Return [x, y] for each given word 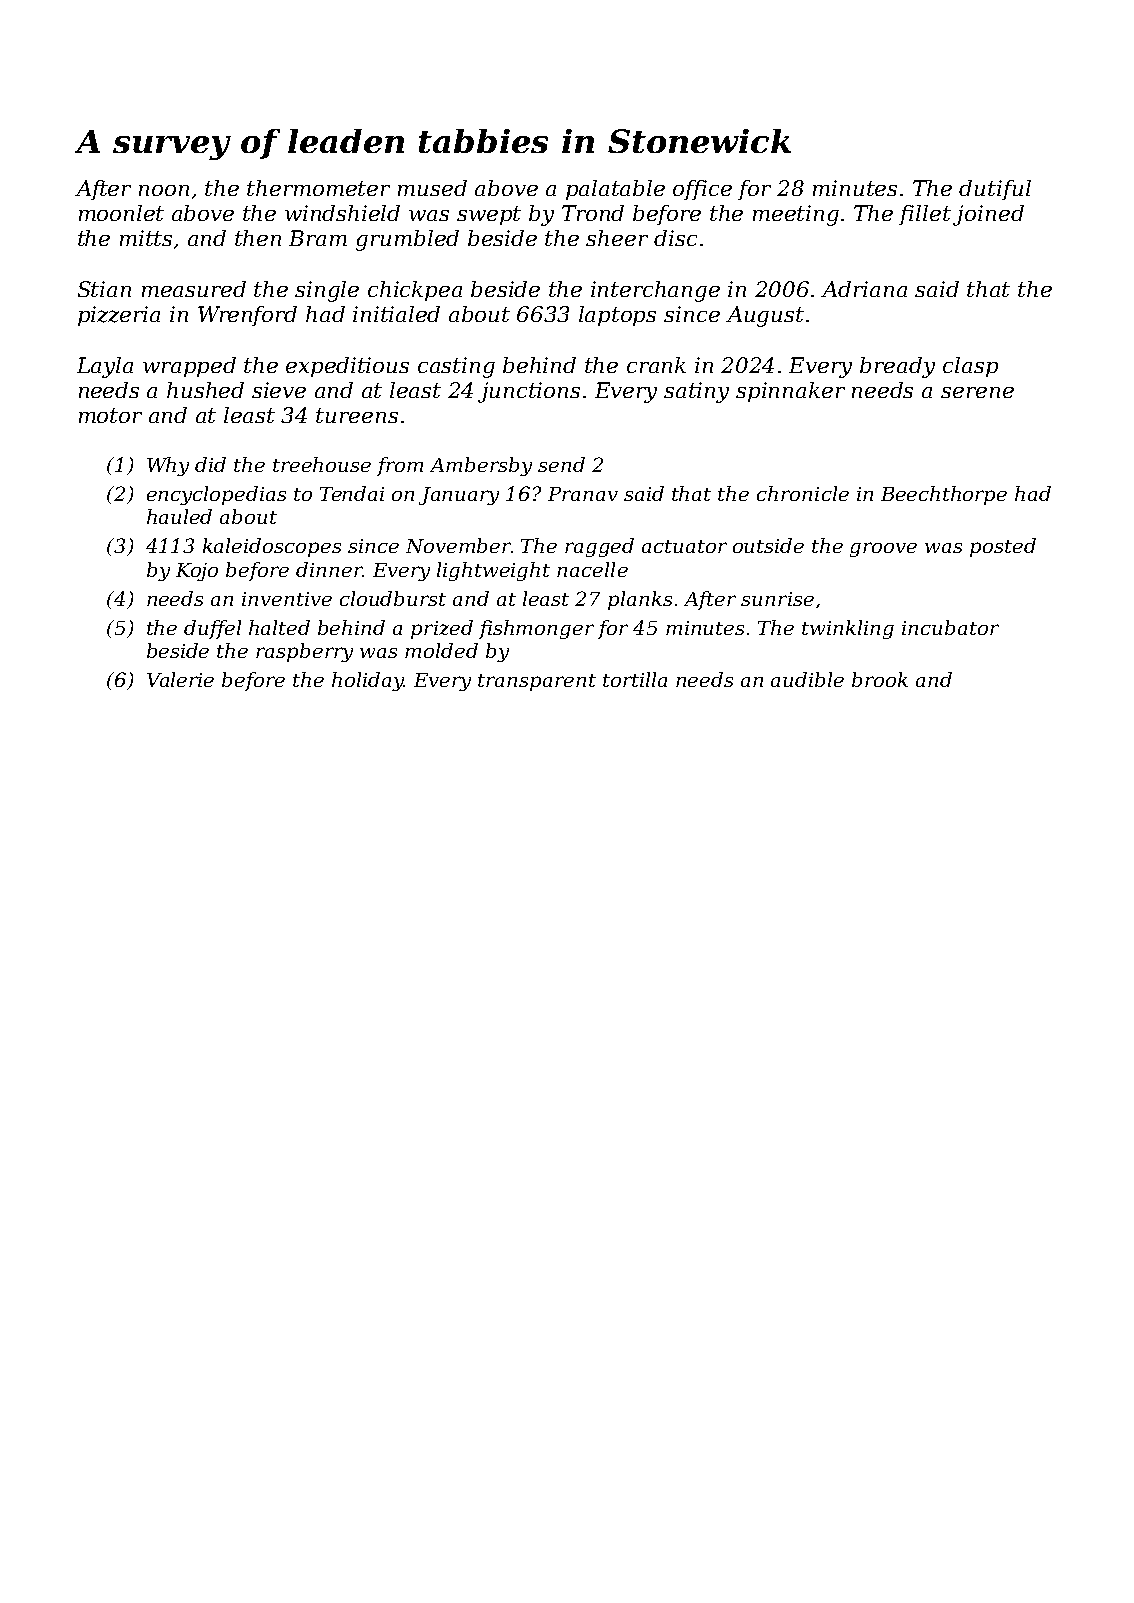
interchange [655, 291]
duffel [212, 629]
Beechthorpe [944, 495]
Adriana [864, 289]
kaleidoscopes [272, 547]
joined [988, 215]
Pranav [583, 494]
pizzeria [119, 316]
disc [675, 238]
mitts [146, 238]
